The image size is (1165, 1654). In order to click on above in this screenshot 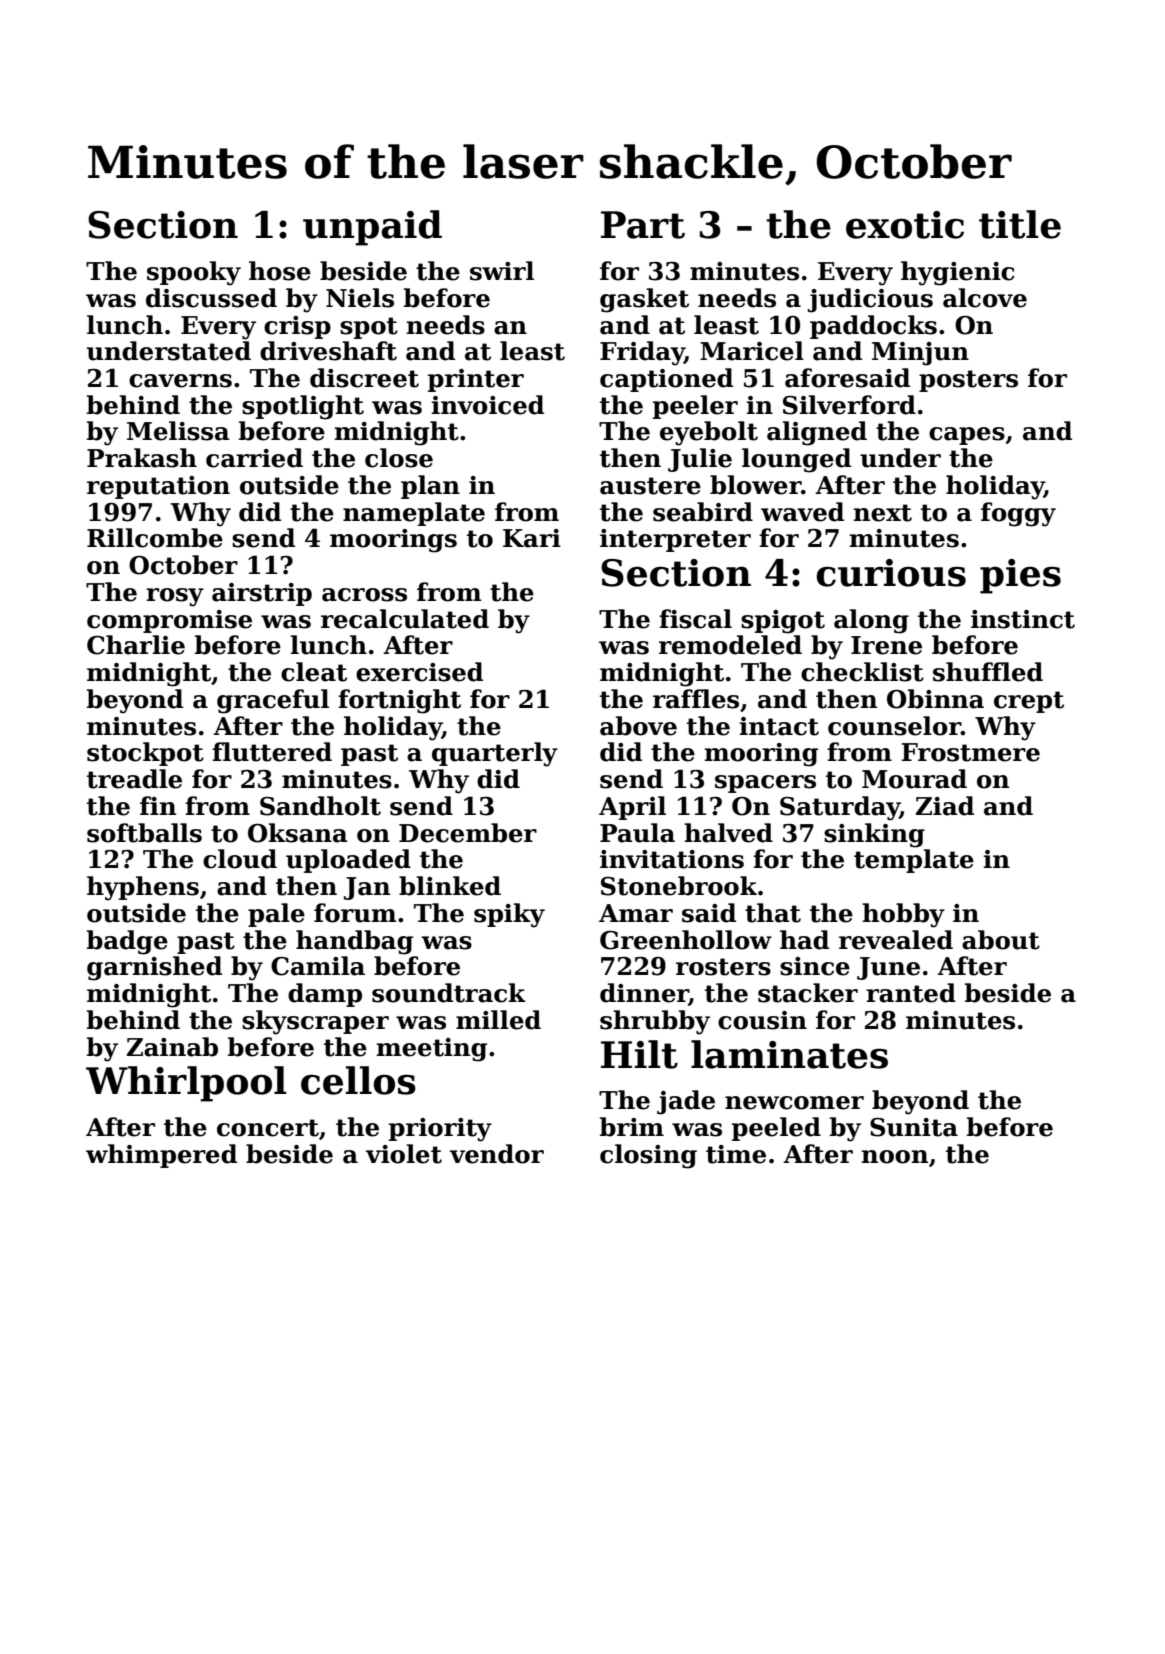, I will do `click(638, 726)`.
